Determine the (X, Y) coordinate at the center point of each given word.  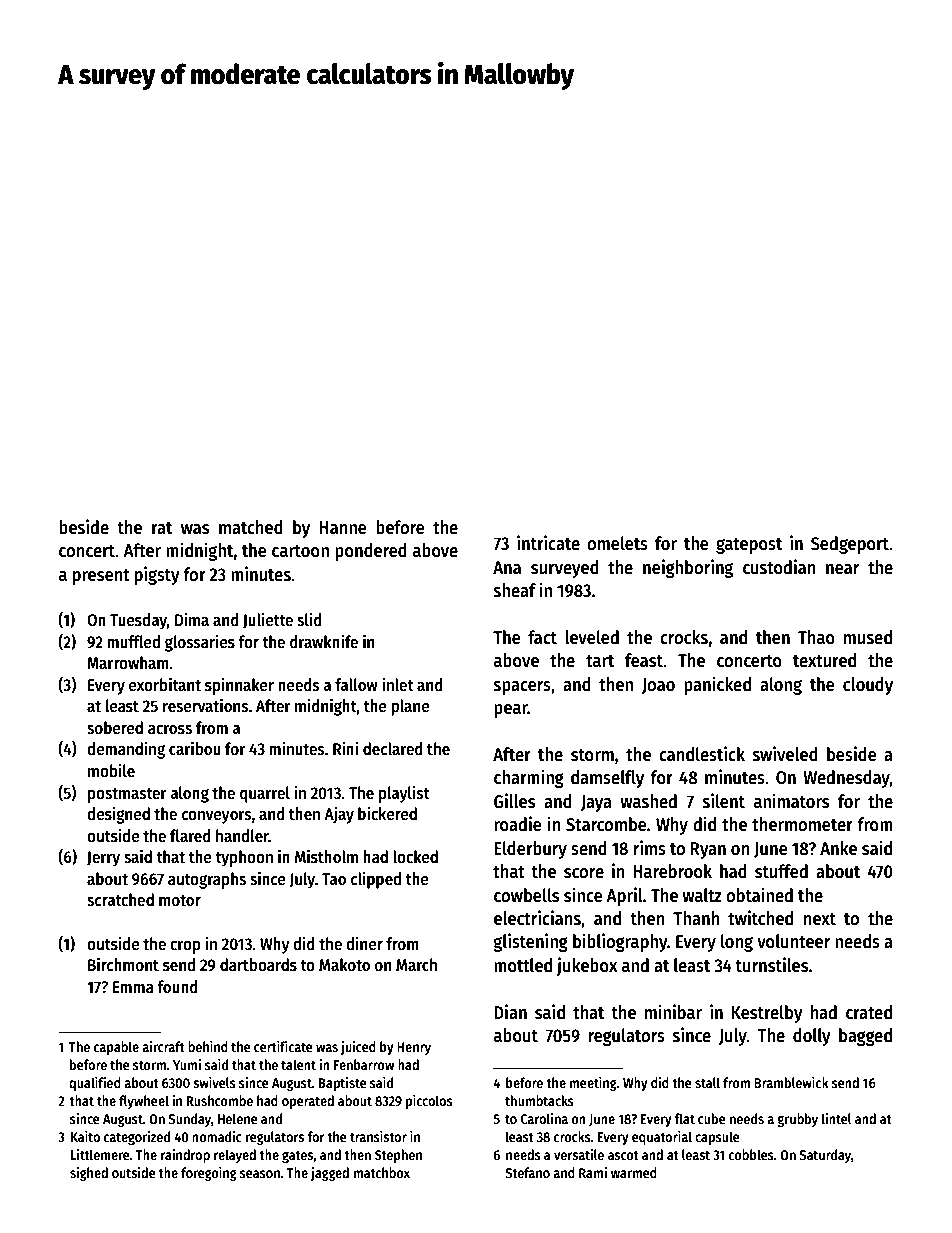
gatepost (749, 546)
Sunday (190, 1120)
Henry (414, 1048)
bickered (387, 813)
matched (251, 527)
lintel (837, 1118)
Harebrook (672, 871)
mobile (111, 770)
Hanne (343, 528)
